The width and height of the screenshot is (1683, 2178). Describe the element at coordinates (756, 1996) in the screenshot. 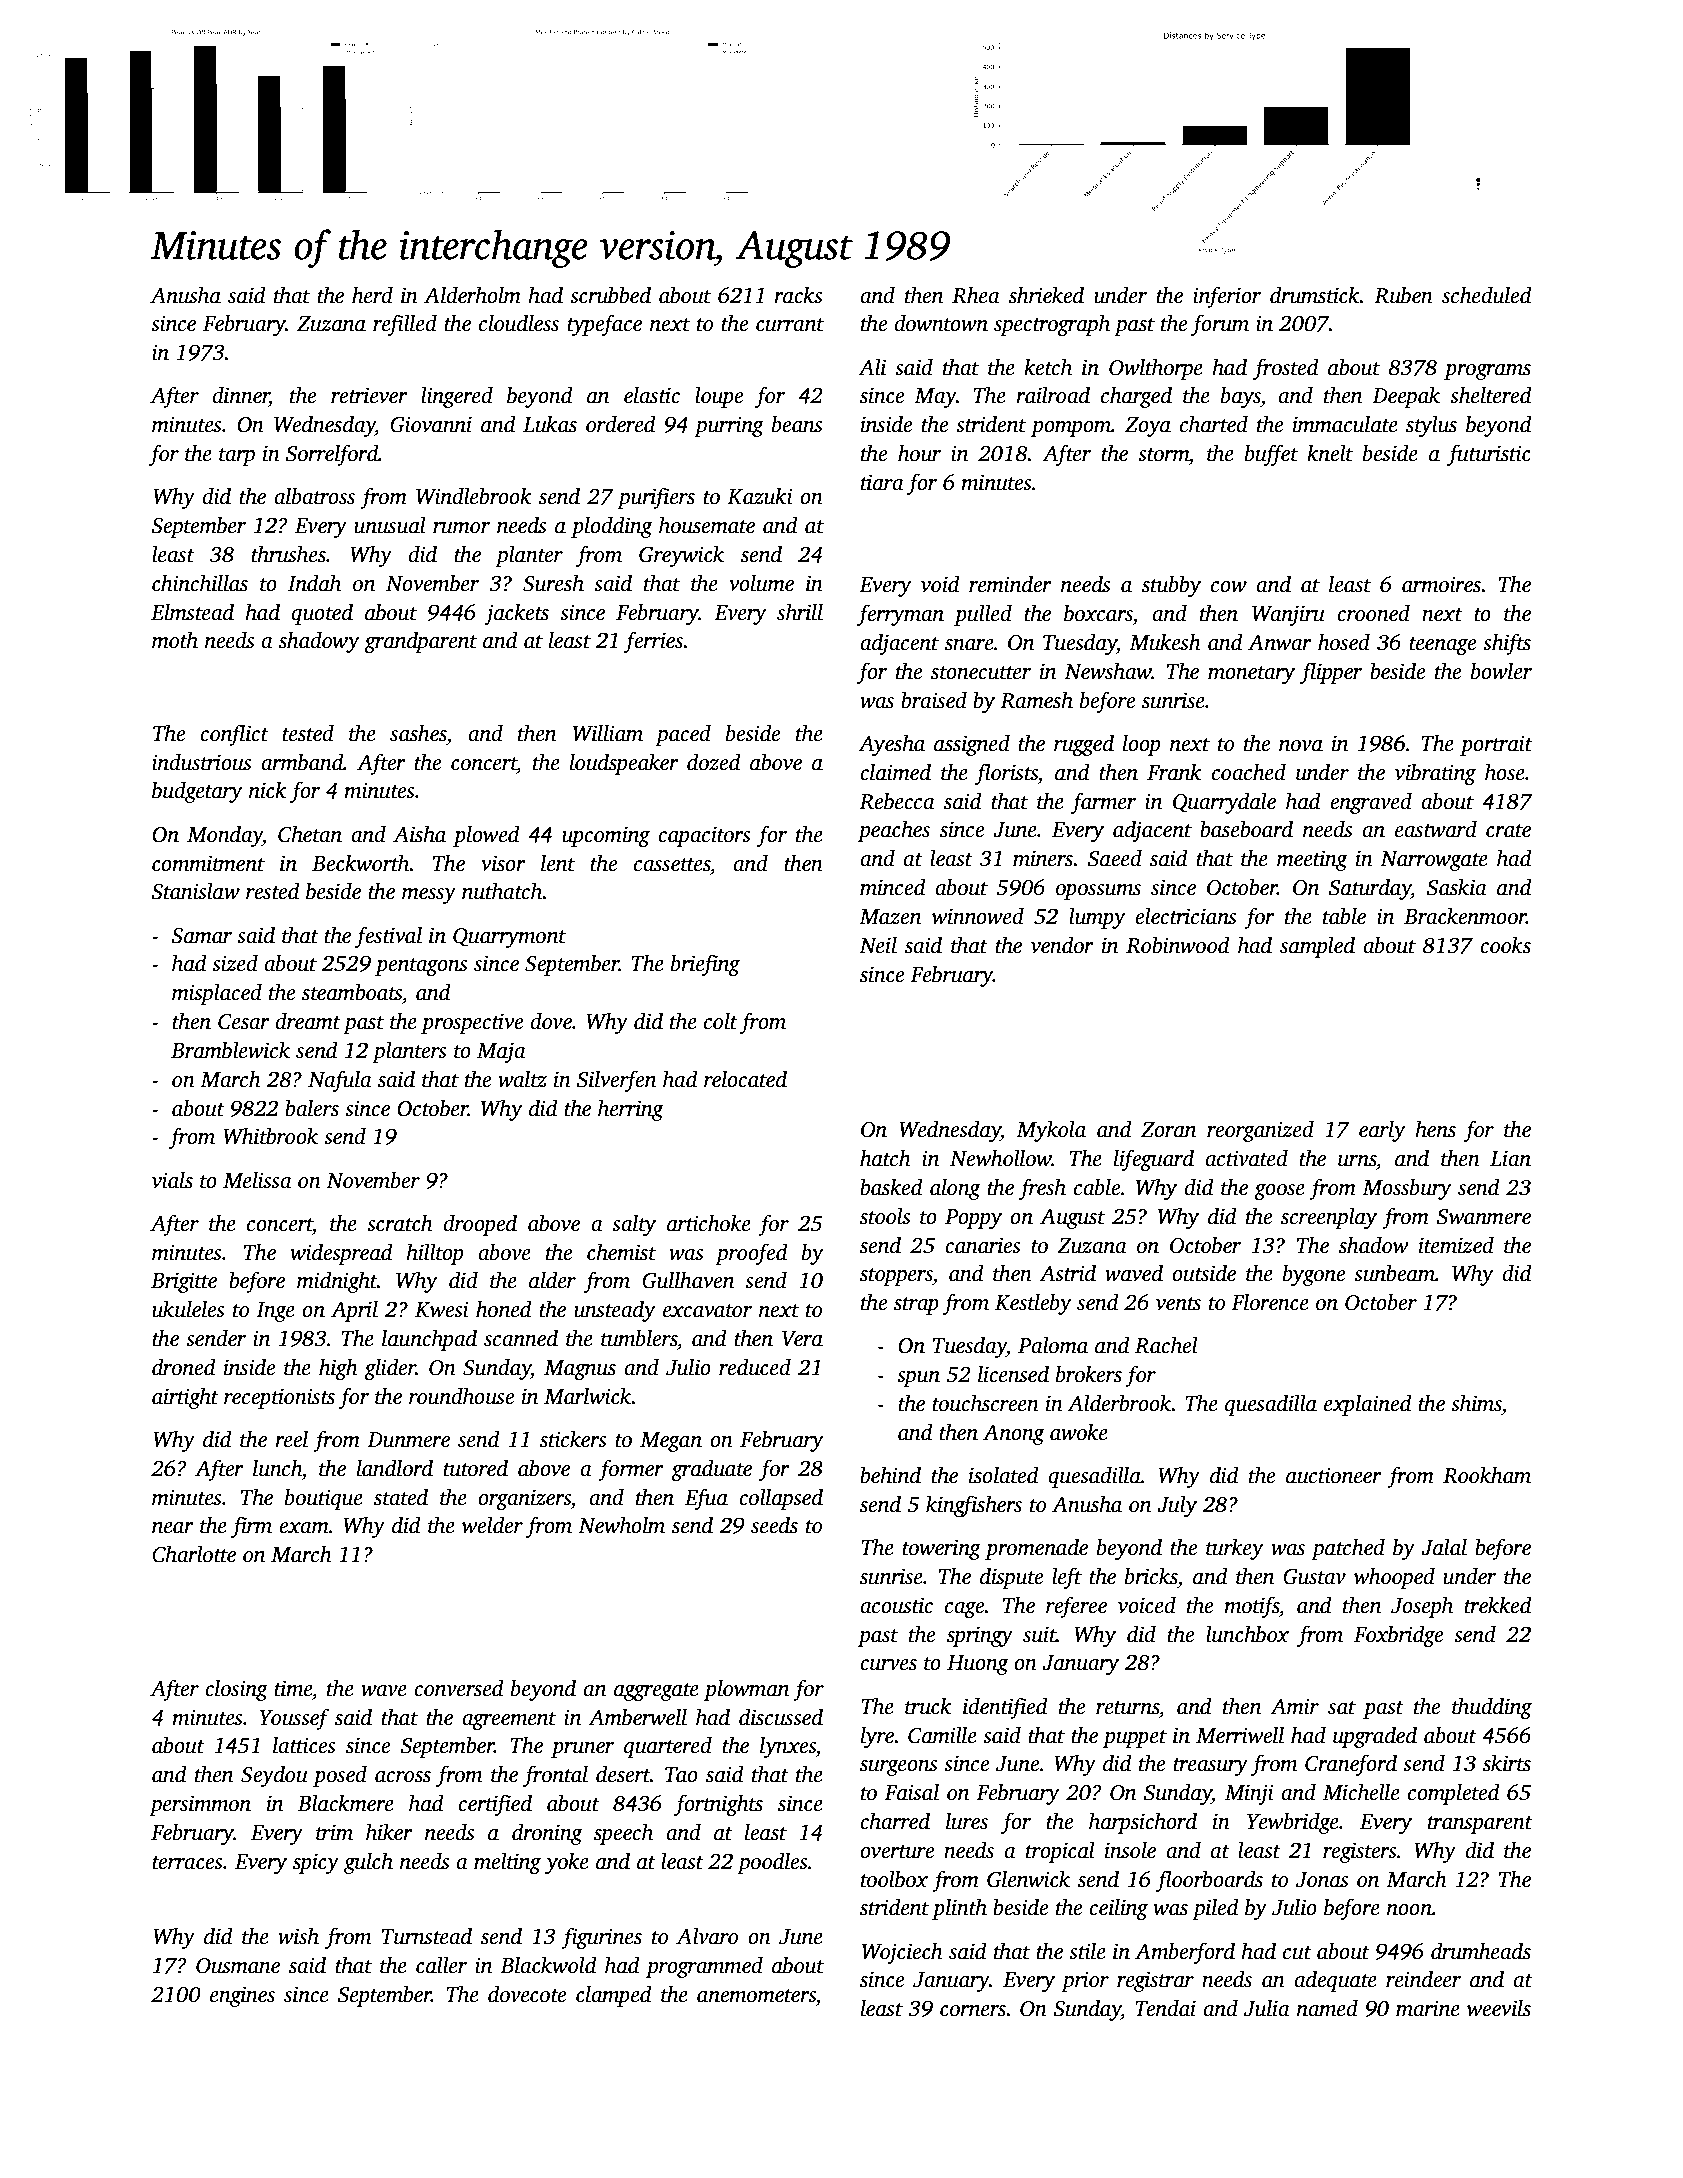

I see `anemometers` at that location.
